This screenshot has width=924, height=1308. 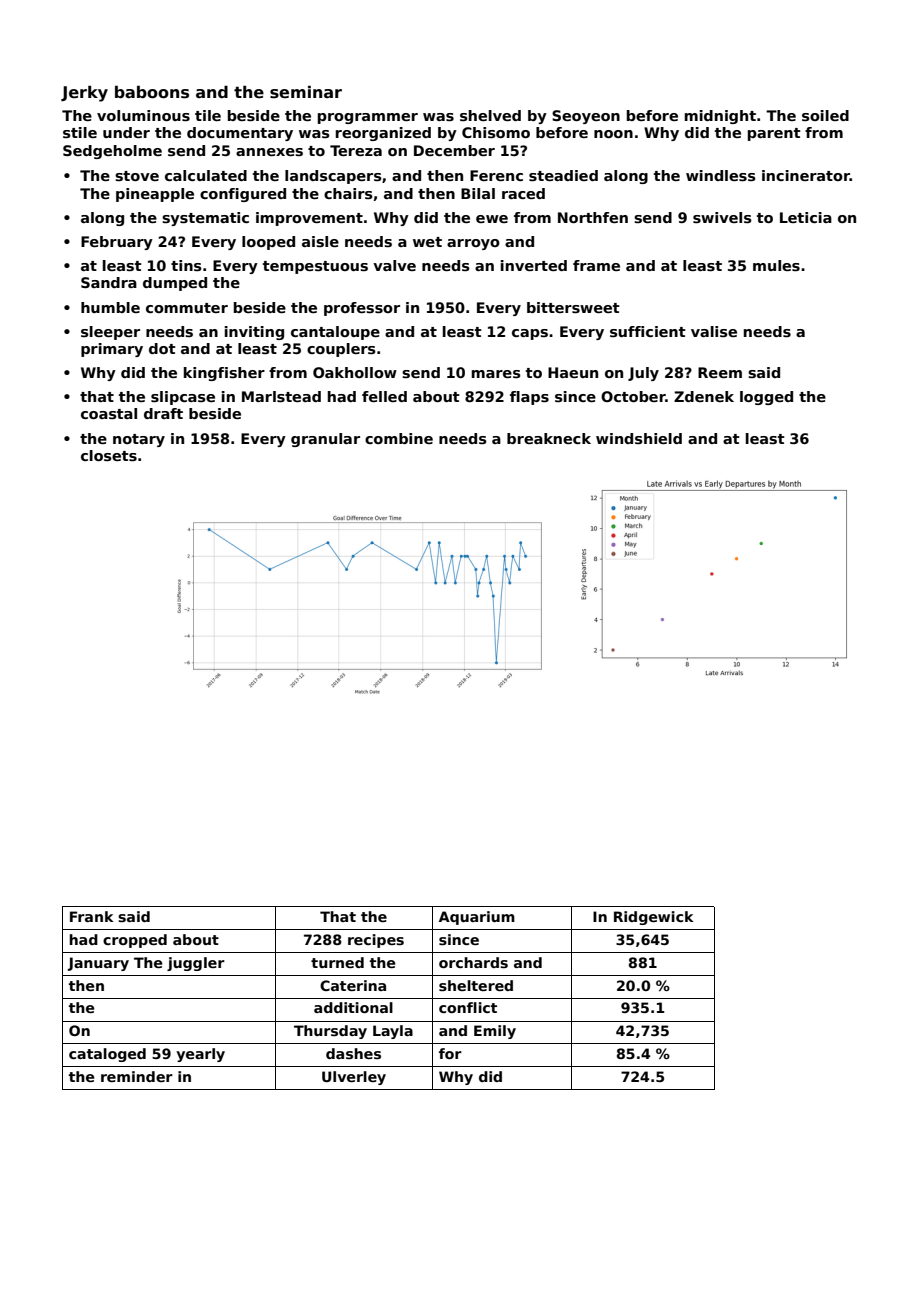 What do you see at coordinates (704, 396) in the screenshot?
I see `Zdenek` at bounding box center [704, 396].
